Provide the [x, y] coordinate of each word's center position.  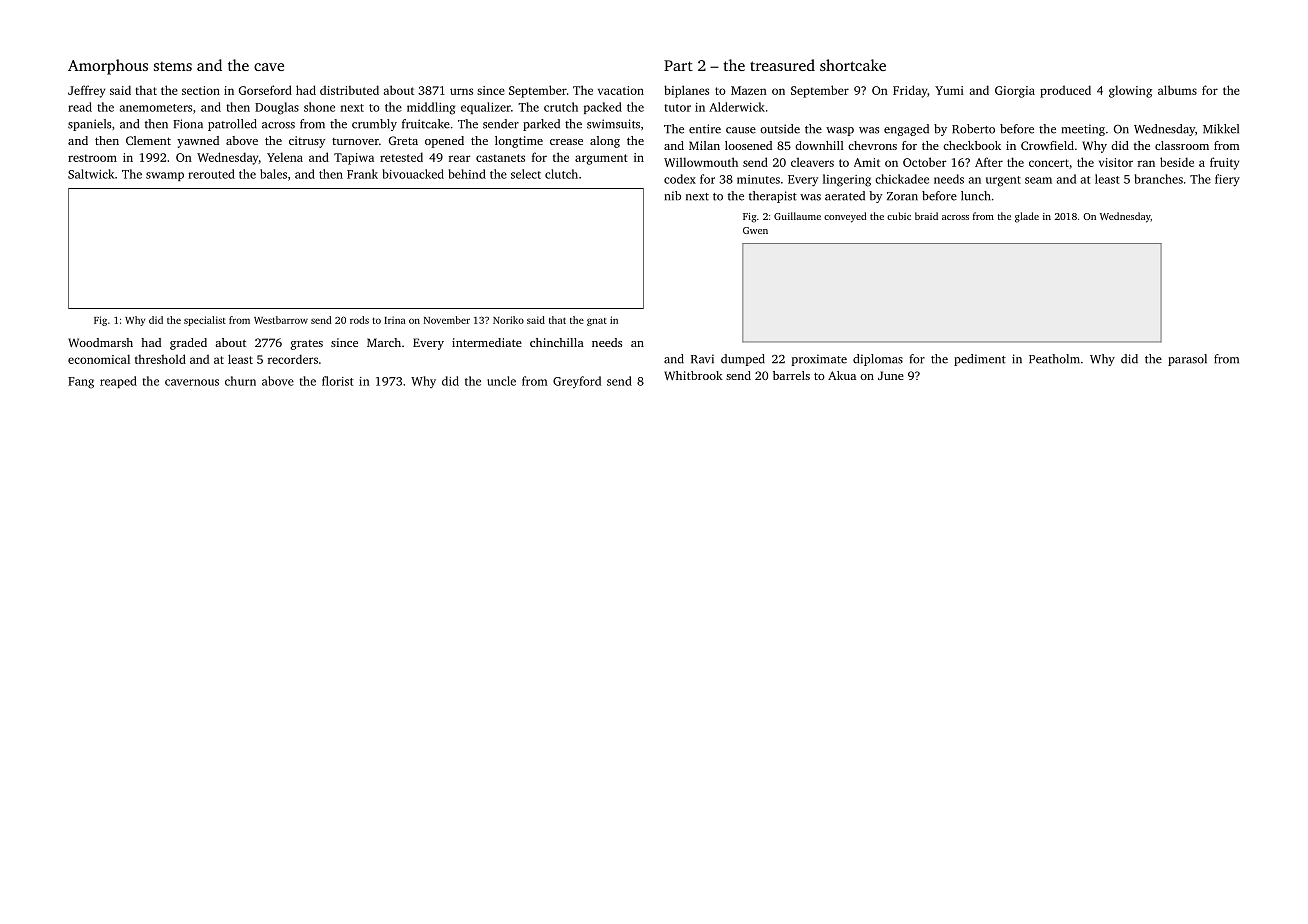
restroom [92, 158]
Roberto [973, 129]
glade [1027, 217]
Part [678, 65]
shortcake [853, 65]
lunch [975, 196]
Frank [362, 174]
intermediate [487, 342]
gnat [597, 322]
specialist [205, 321]
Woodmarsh [100, 342]
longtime [519, 142]
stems [173, 66]
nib [672, 196]
